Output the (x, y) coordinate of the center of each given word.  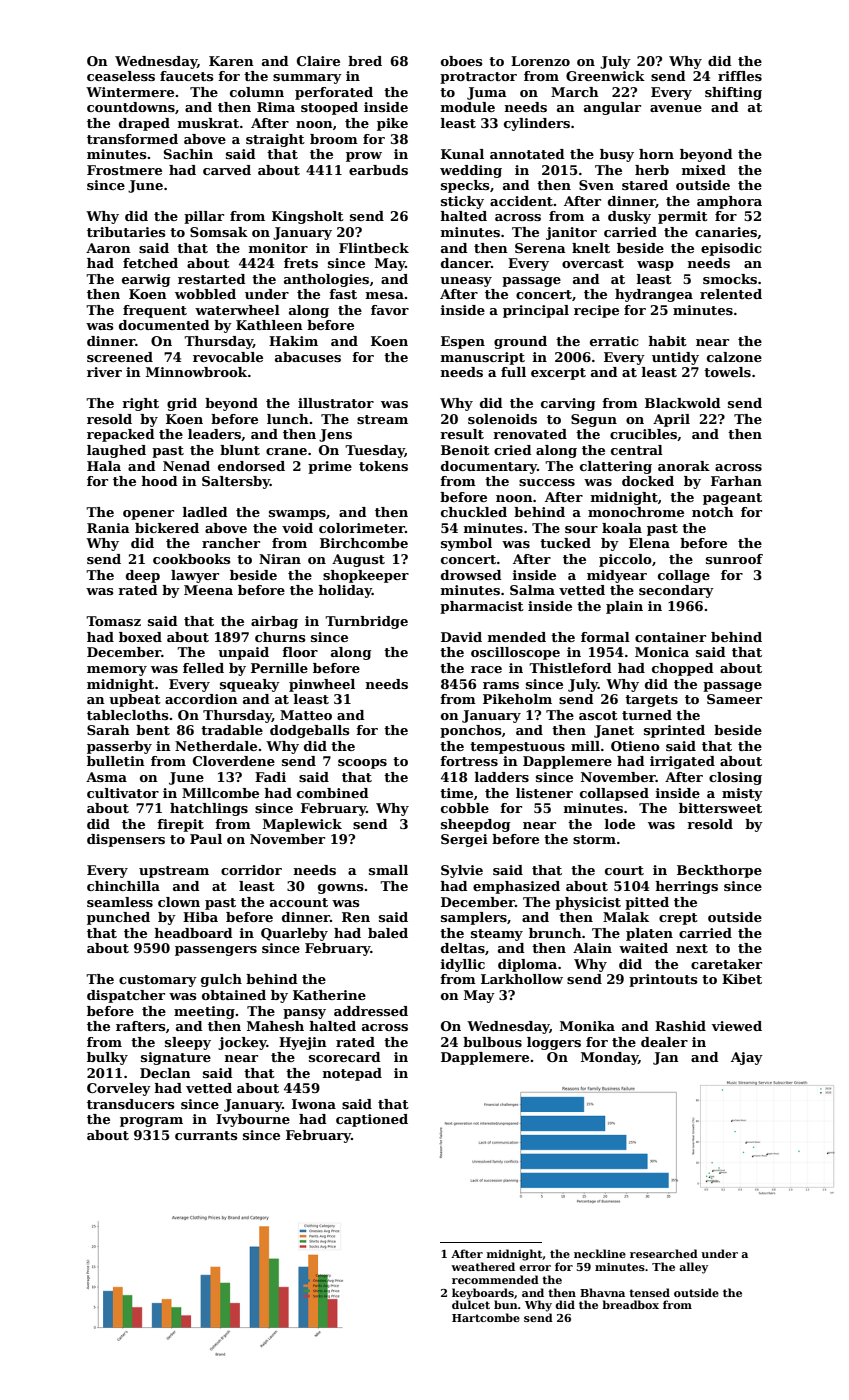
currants (206, 1135)
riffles (740, 76)
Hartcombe (486, 1317)
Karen (231, 61)
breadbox (630, 1304)
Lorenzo (540, 61)
